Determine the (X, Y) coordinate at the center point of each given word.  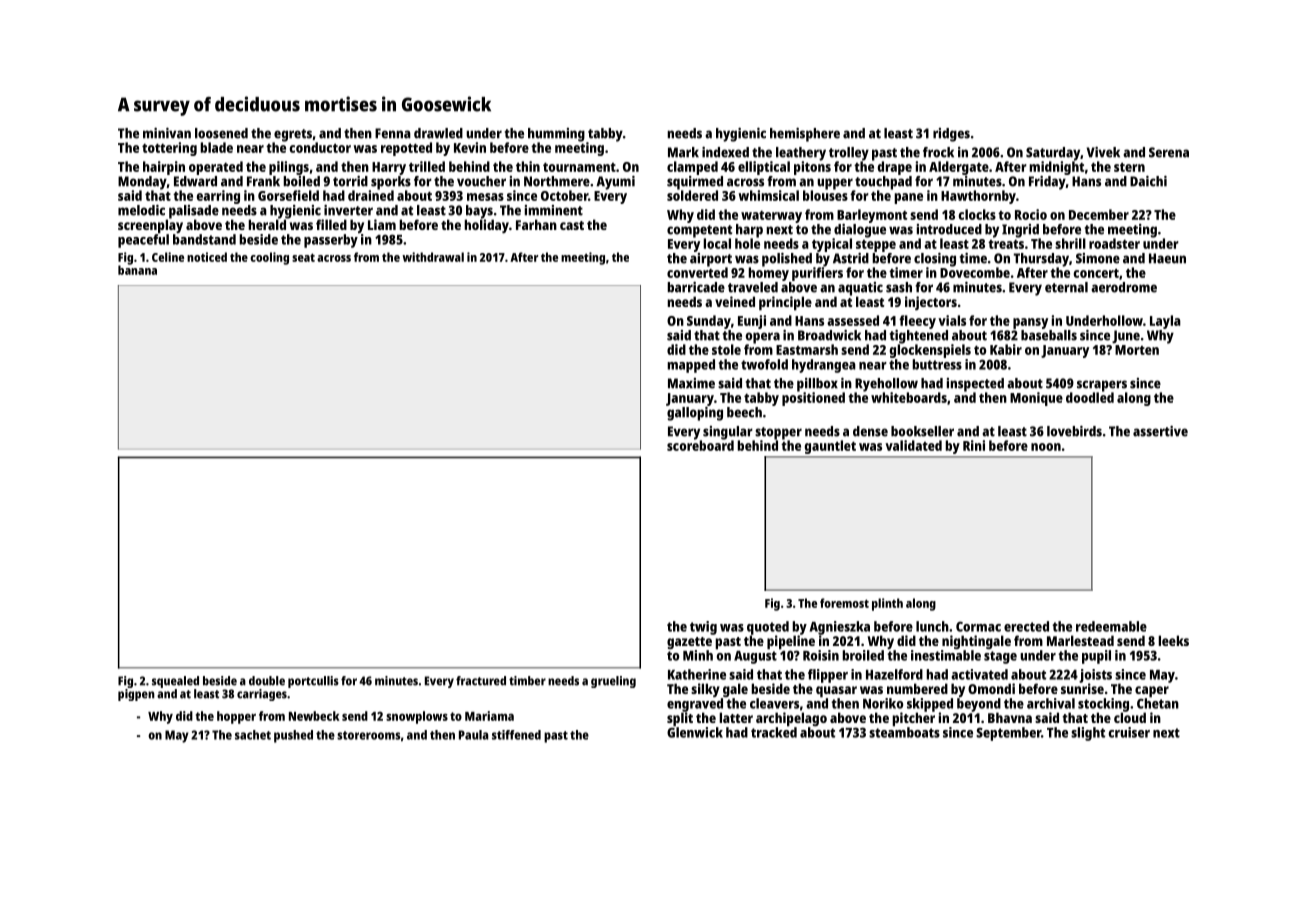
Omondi (991, 688)
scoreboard (700, 445)
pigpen (136, 695)
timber (527, 681)
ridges (951, 135)
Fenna (393, 133)
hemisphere (805, 135)
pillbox (817, 385)
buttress (937, 364)
